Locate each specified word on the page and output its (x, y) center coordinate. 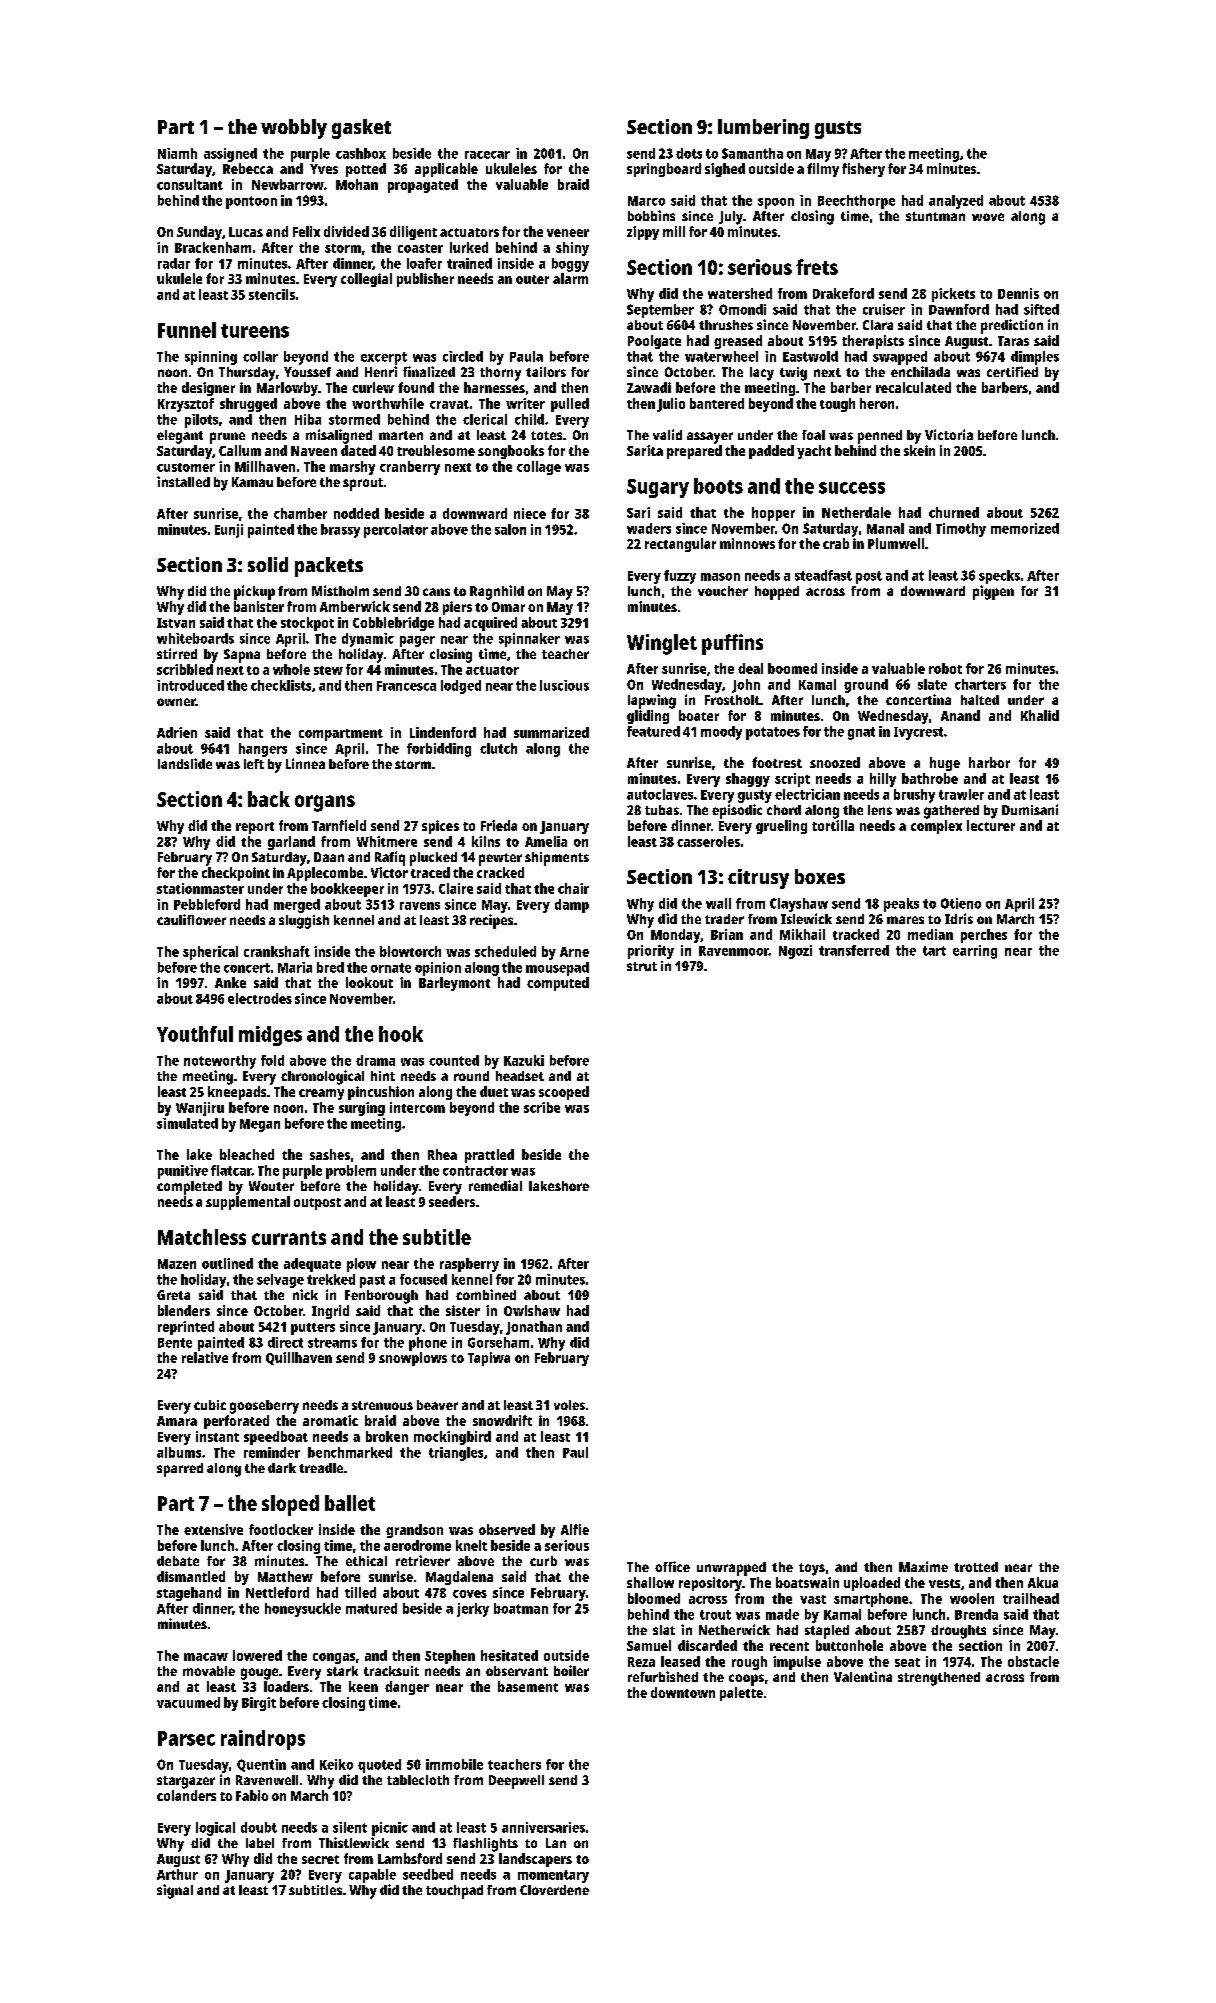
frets (817, 267)
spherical (210, 953)
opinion (438, 969)
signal (175, 1891)
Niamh (177, 153)
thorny (500, 374)
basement (528, 1686)
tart (934, 951)
